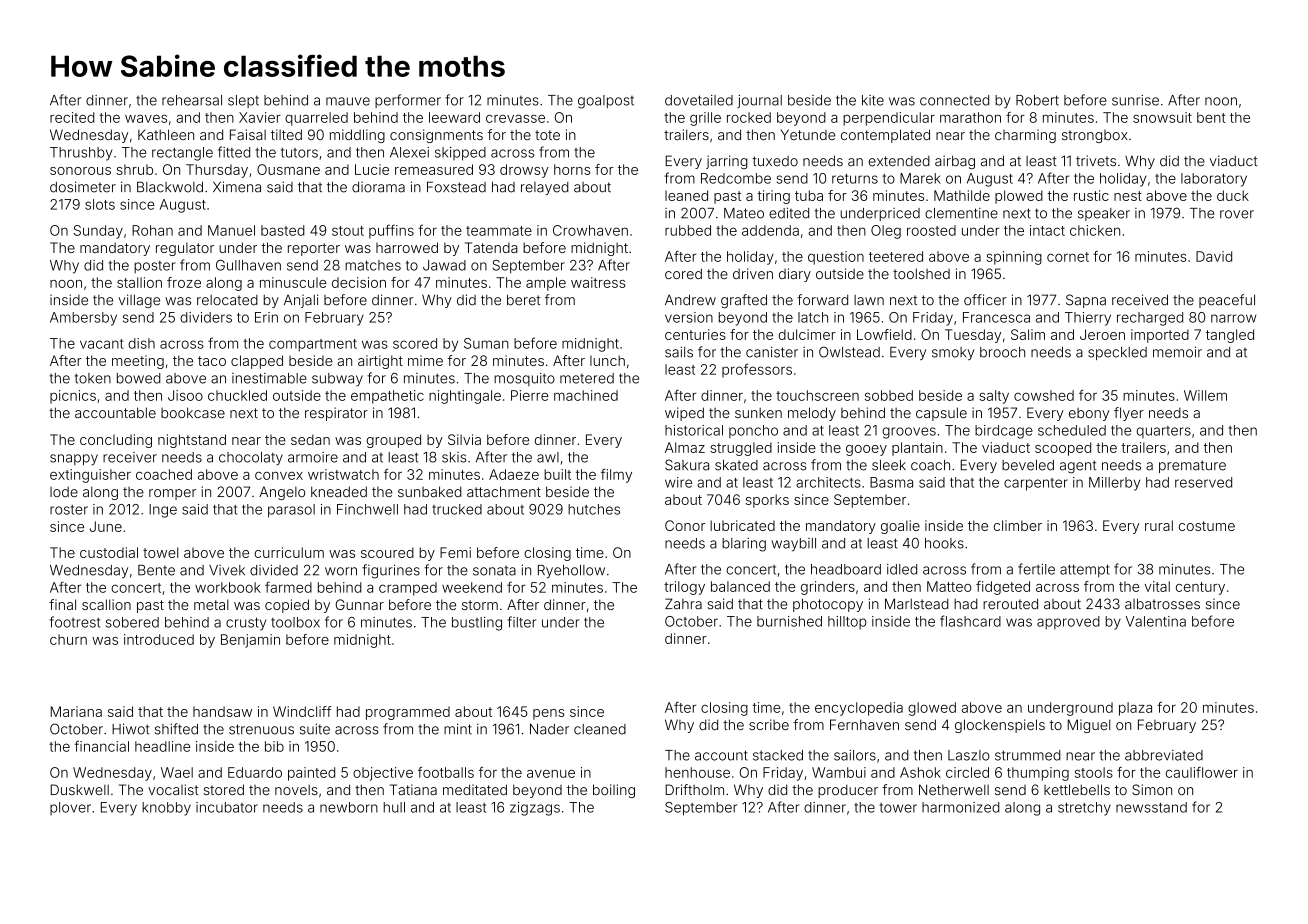 Image resolution: width=1308 pixels, height=924 pixels. Describe the element at coordinates (106, 526) in the document. I see `June` at that location.
